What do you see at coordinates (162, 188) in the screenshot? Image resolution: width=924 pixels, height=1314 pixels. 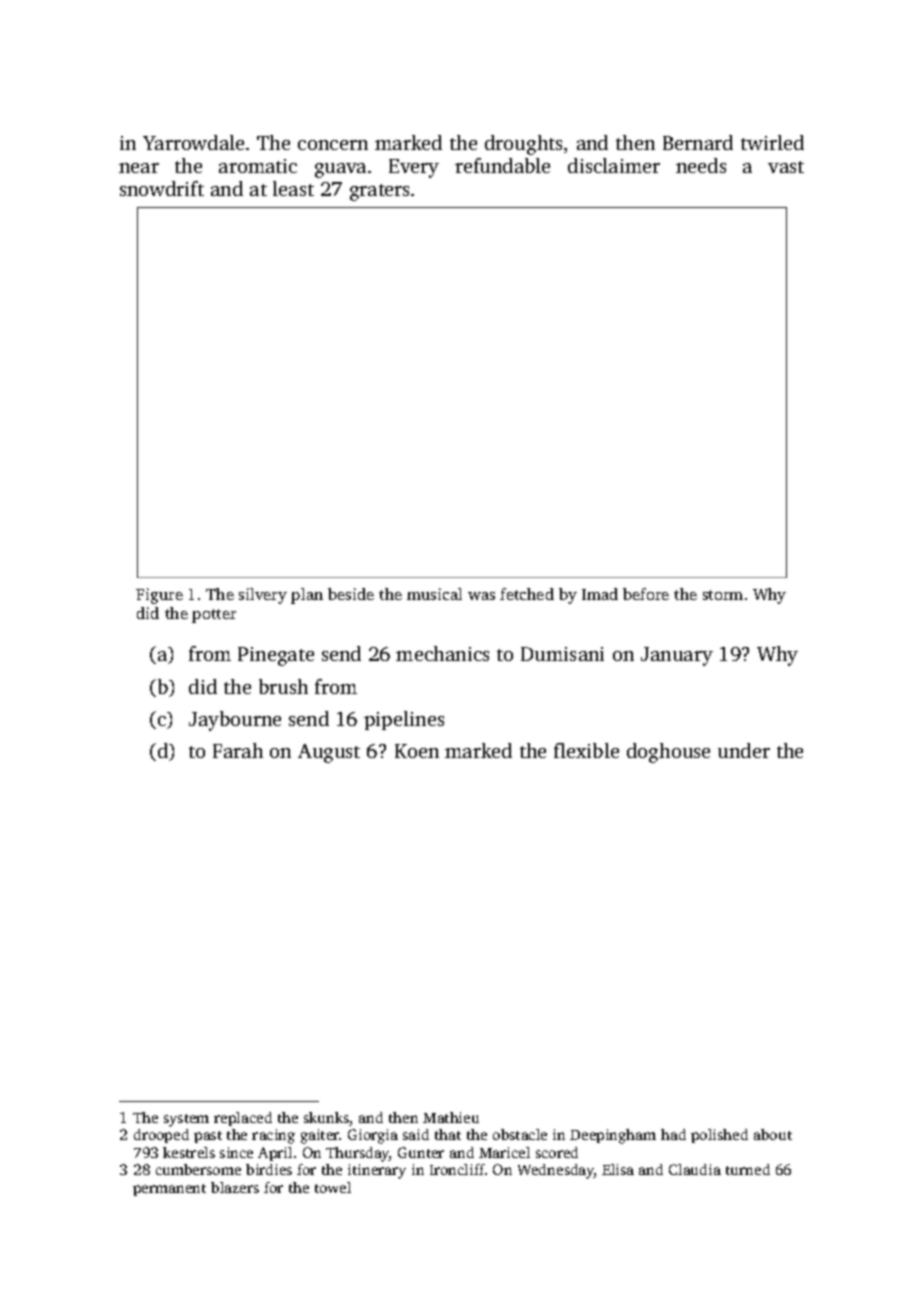 I see `snowdrift` at bounding box center [162, 188].
